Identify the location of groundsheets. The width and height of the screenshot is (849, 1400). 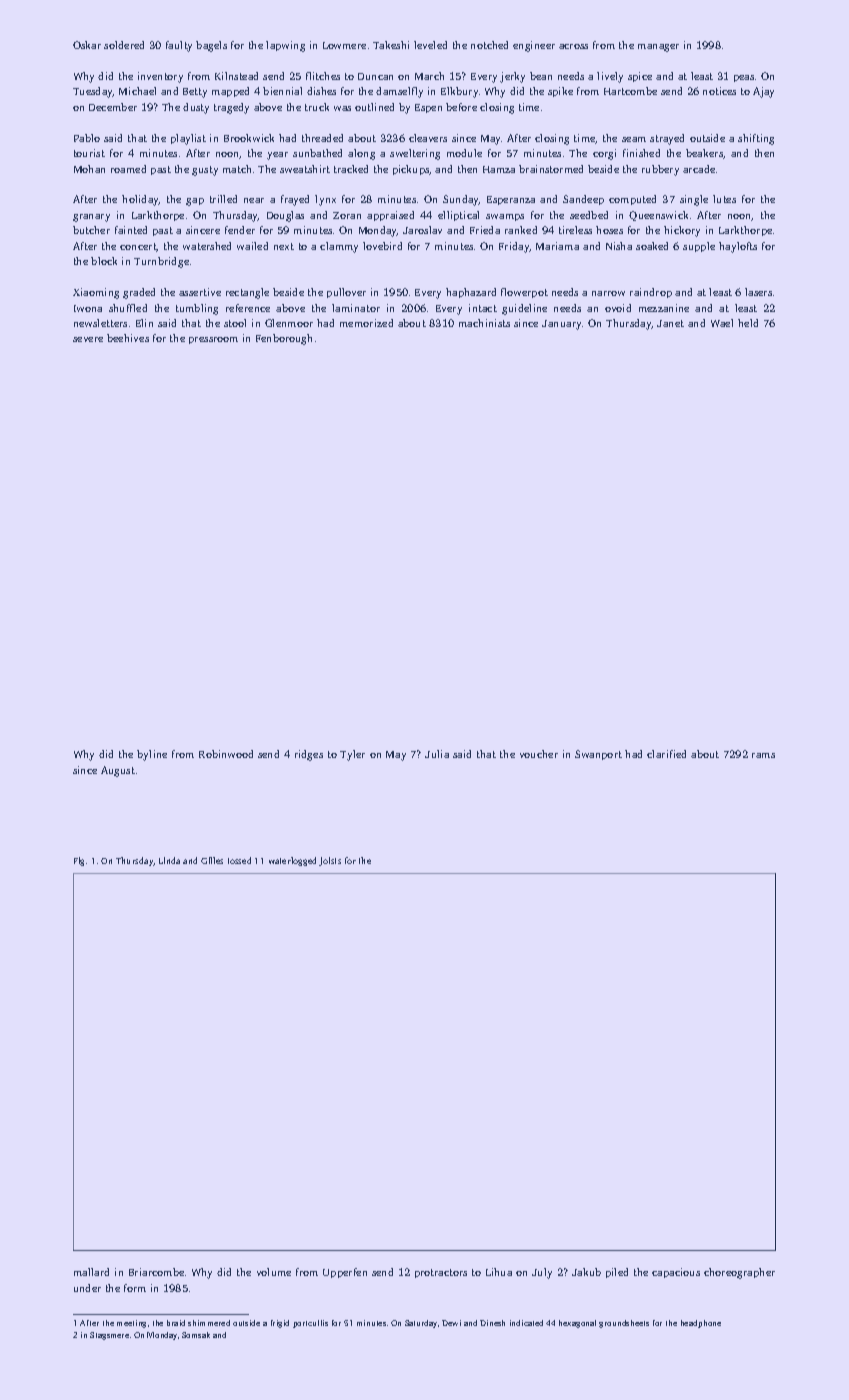
(624, 1324).
